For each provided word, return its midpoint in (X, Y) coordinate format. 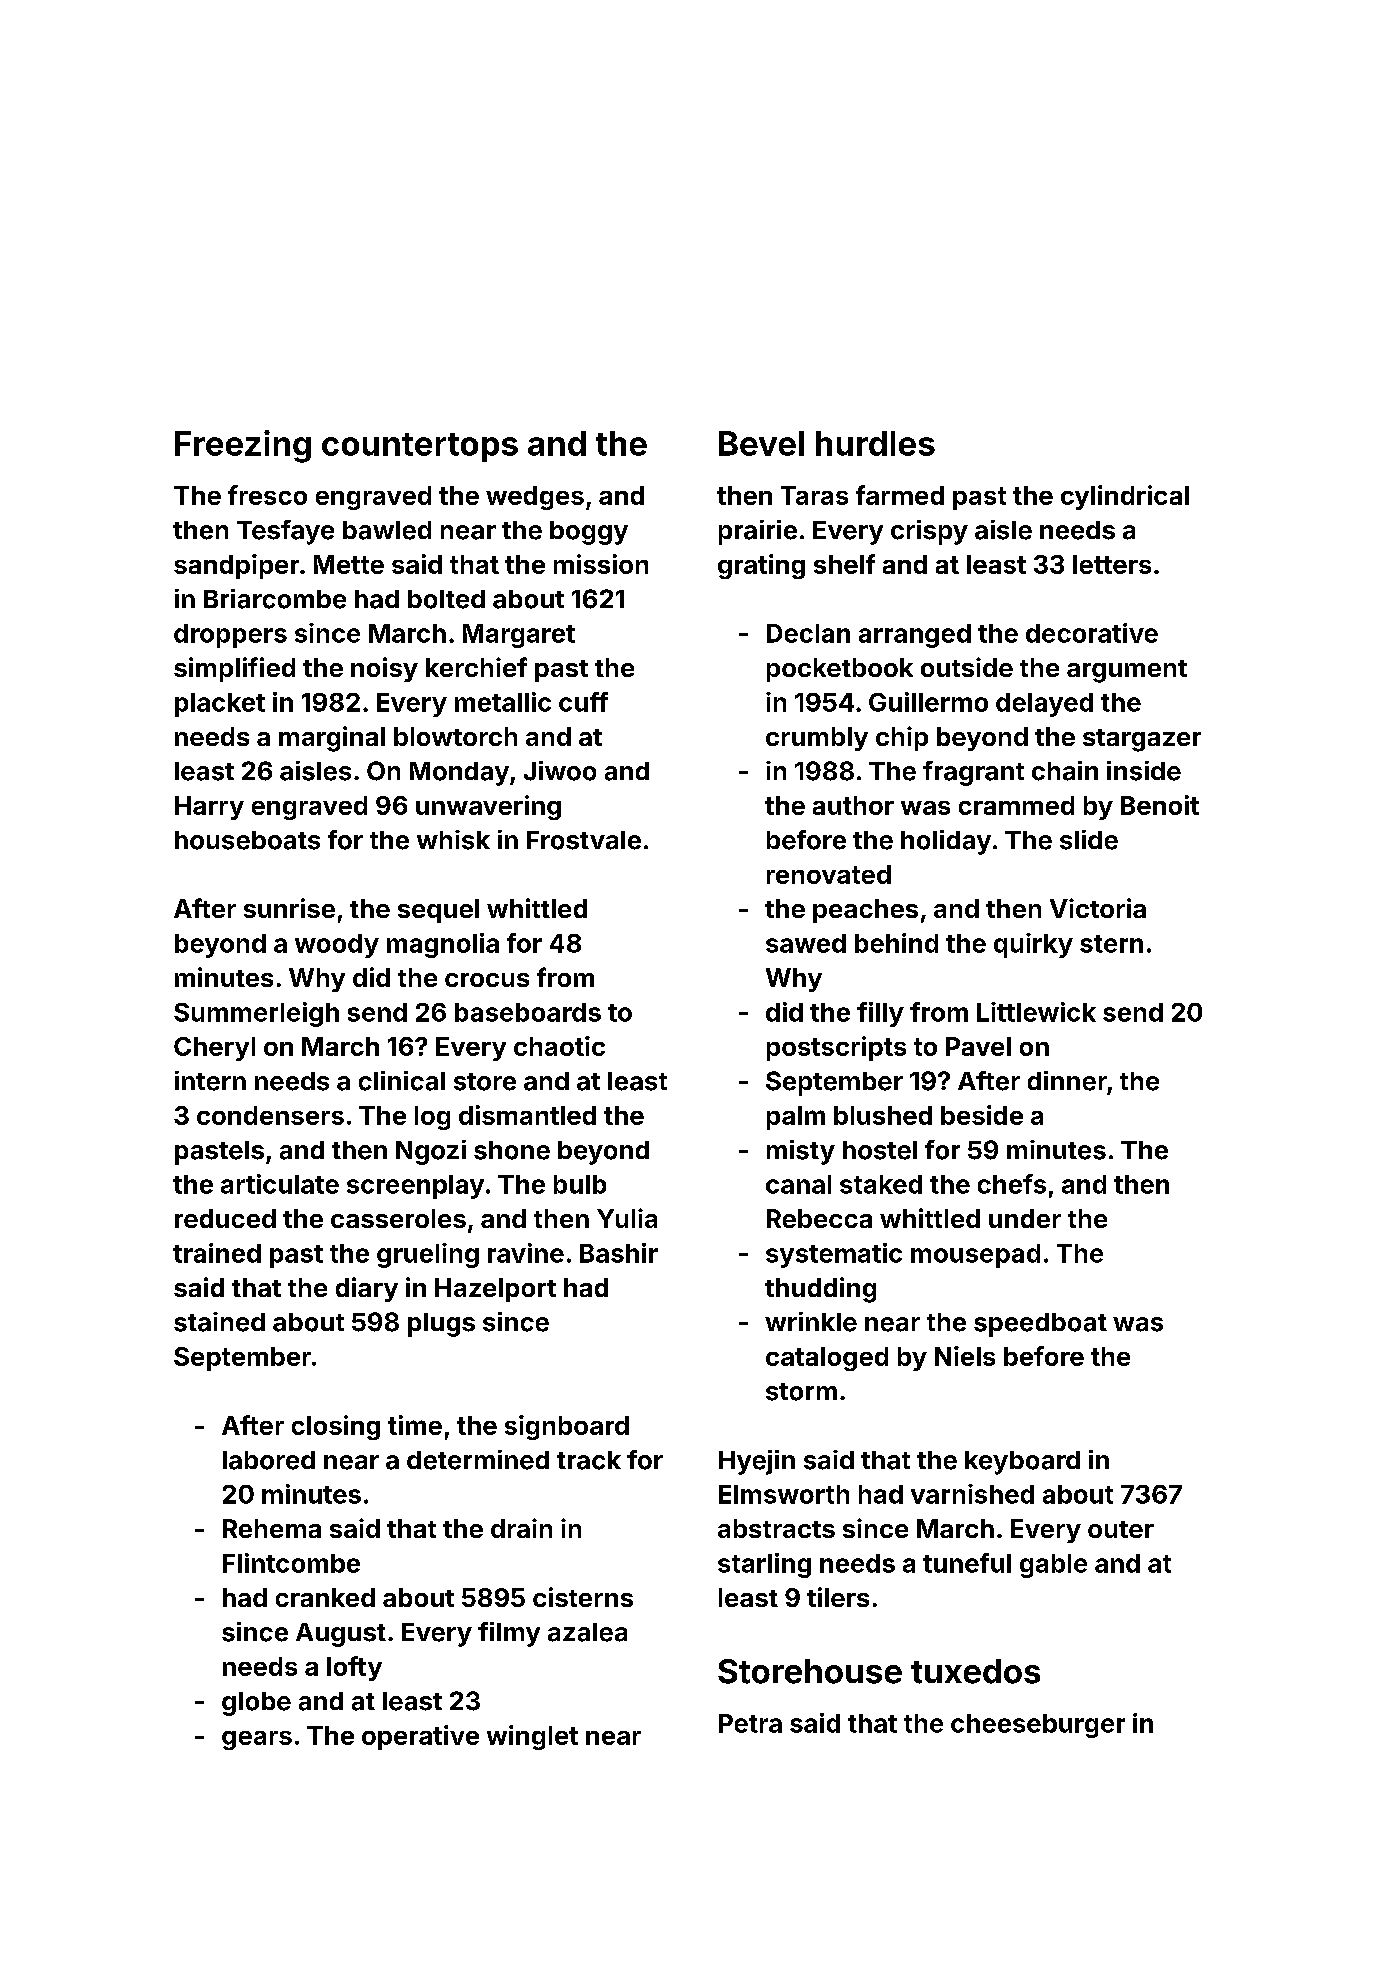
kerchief (476, 667)
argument (1127, 671)
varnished (972, 1494)
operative (420, 1737)
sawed (806, 943)
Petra (750, 1723)
